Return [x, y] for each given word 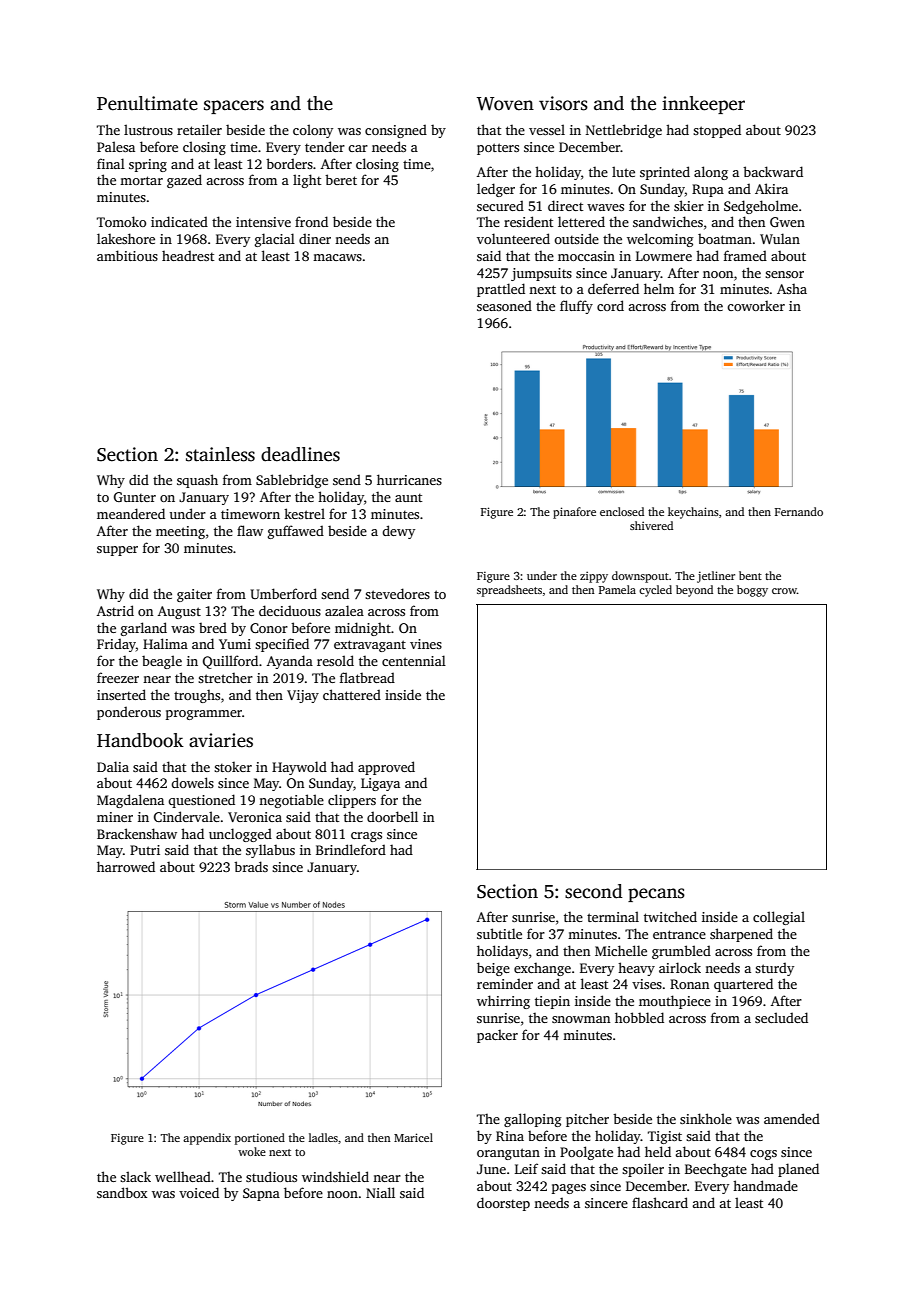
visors [563, 103]
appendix [207, 1139]
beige [493, 969]
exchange [542, 969]
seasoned [504, 305]
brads [251, 866]
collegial [779, 918]
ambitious [127, 255]
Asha [792, 289]
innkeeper [703, 105]
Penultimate [147, 103]
